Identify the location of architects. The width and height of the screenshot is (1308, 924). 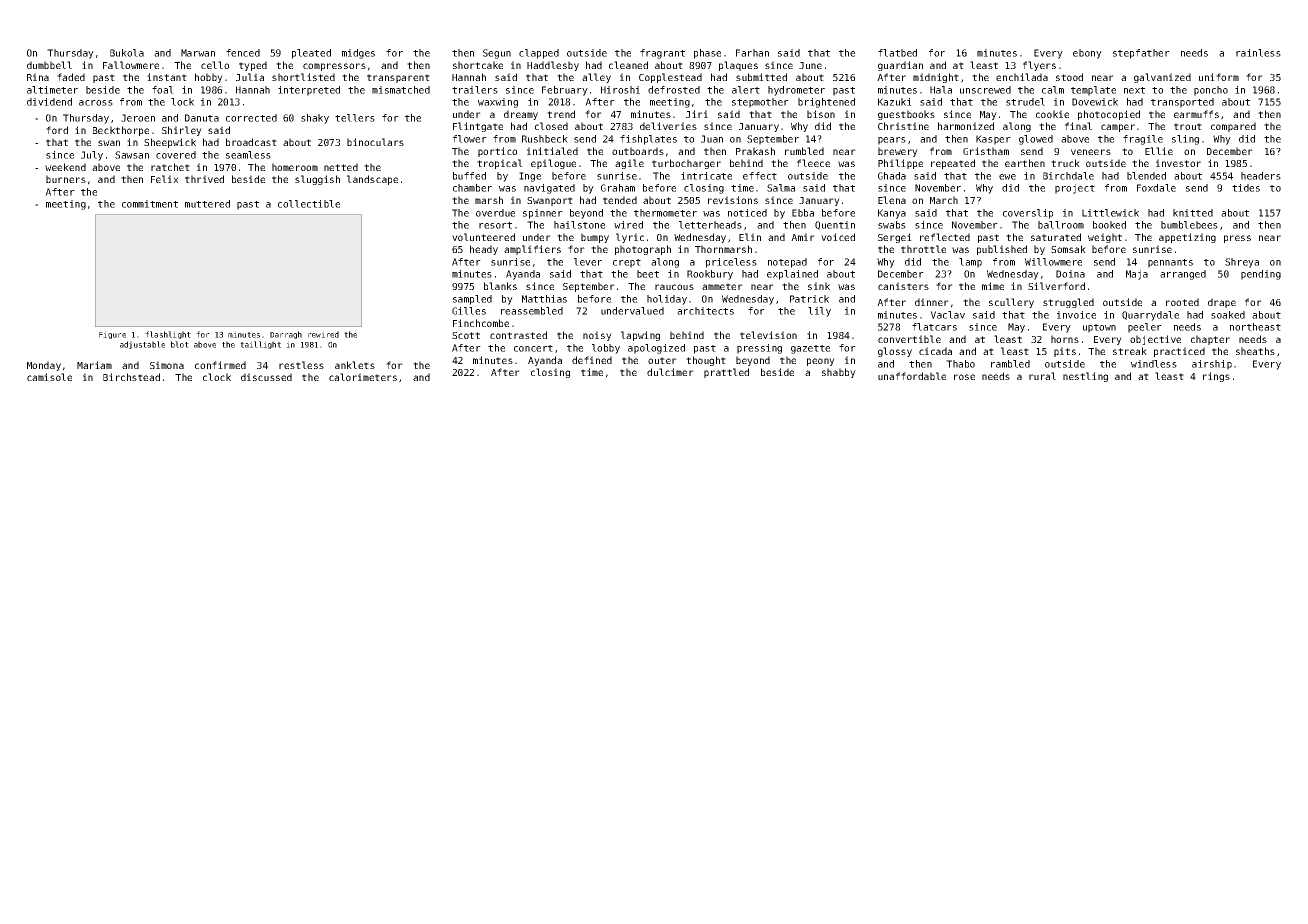
(705, 311).
